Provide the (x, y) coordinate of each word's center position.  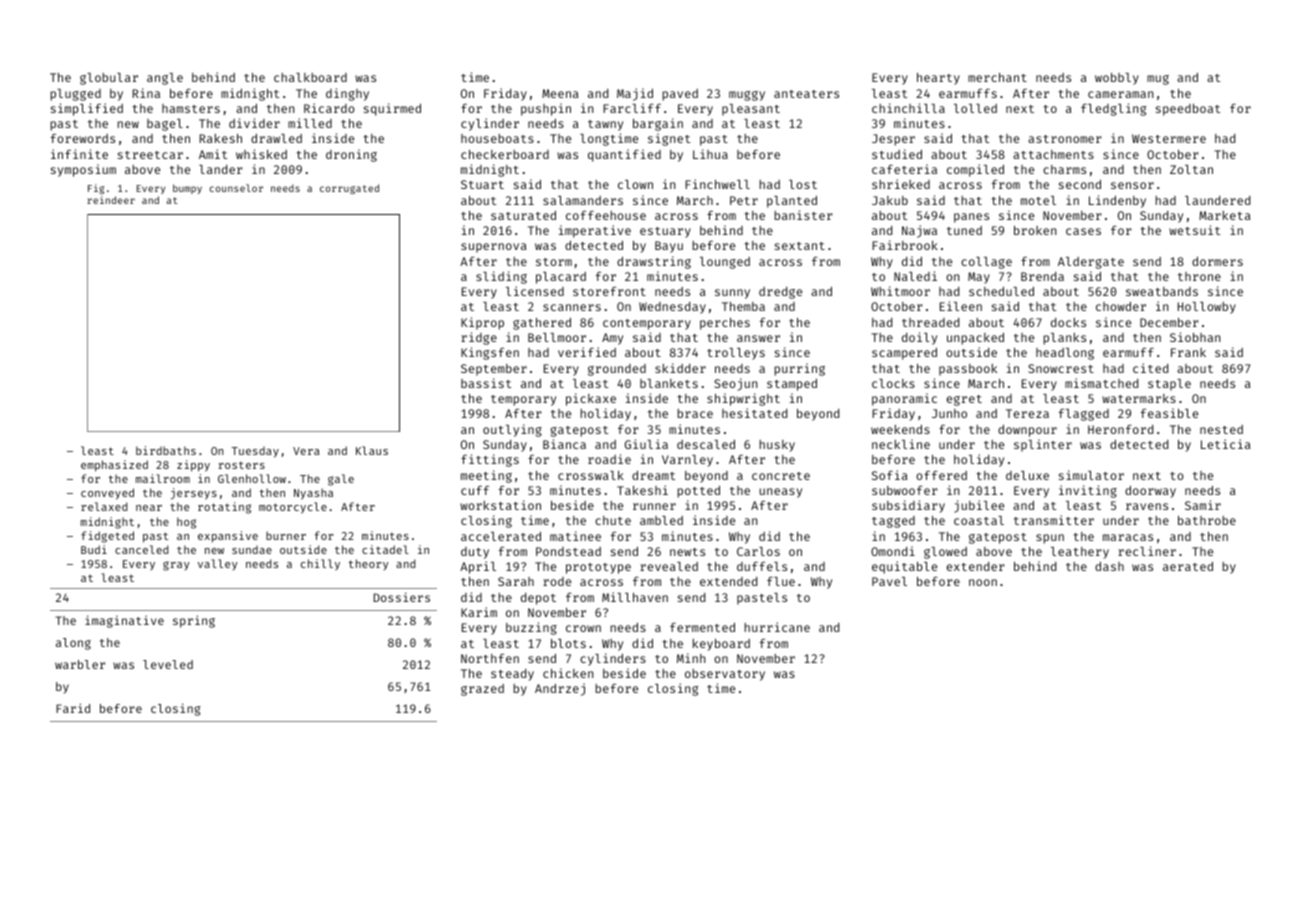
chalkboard (310, 77)
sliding (501, 277)
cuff (475, 490)
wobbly (1117, 79)
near (149, 508)
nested (1221, 429)
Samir (1203, 505)
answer (758, 338)
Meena (560, 93)
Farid (73, 708)
